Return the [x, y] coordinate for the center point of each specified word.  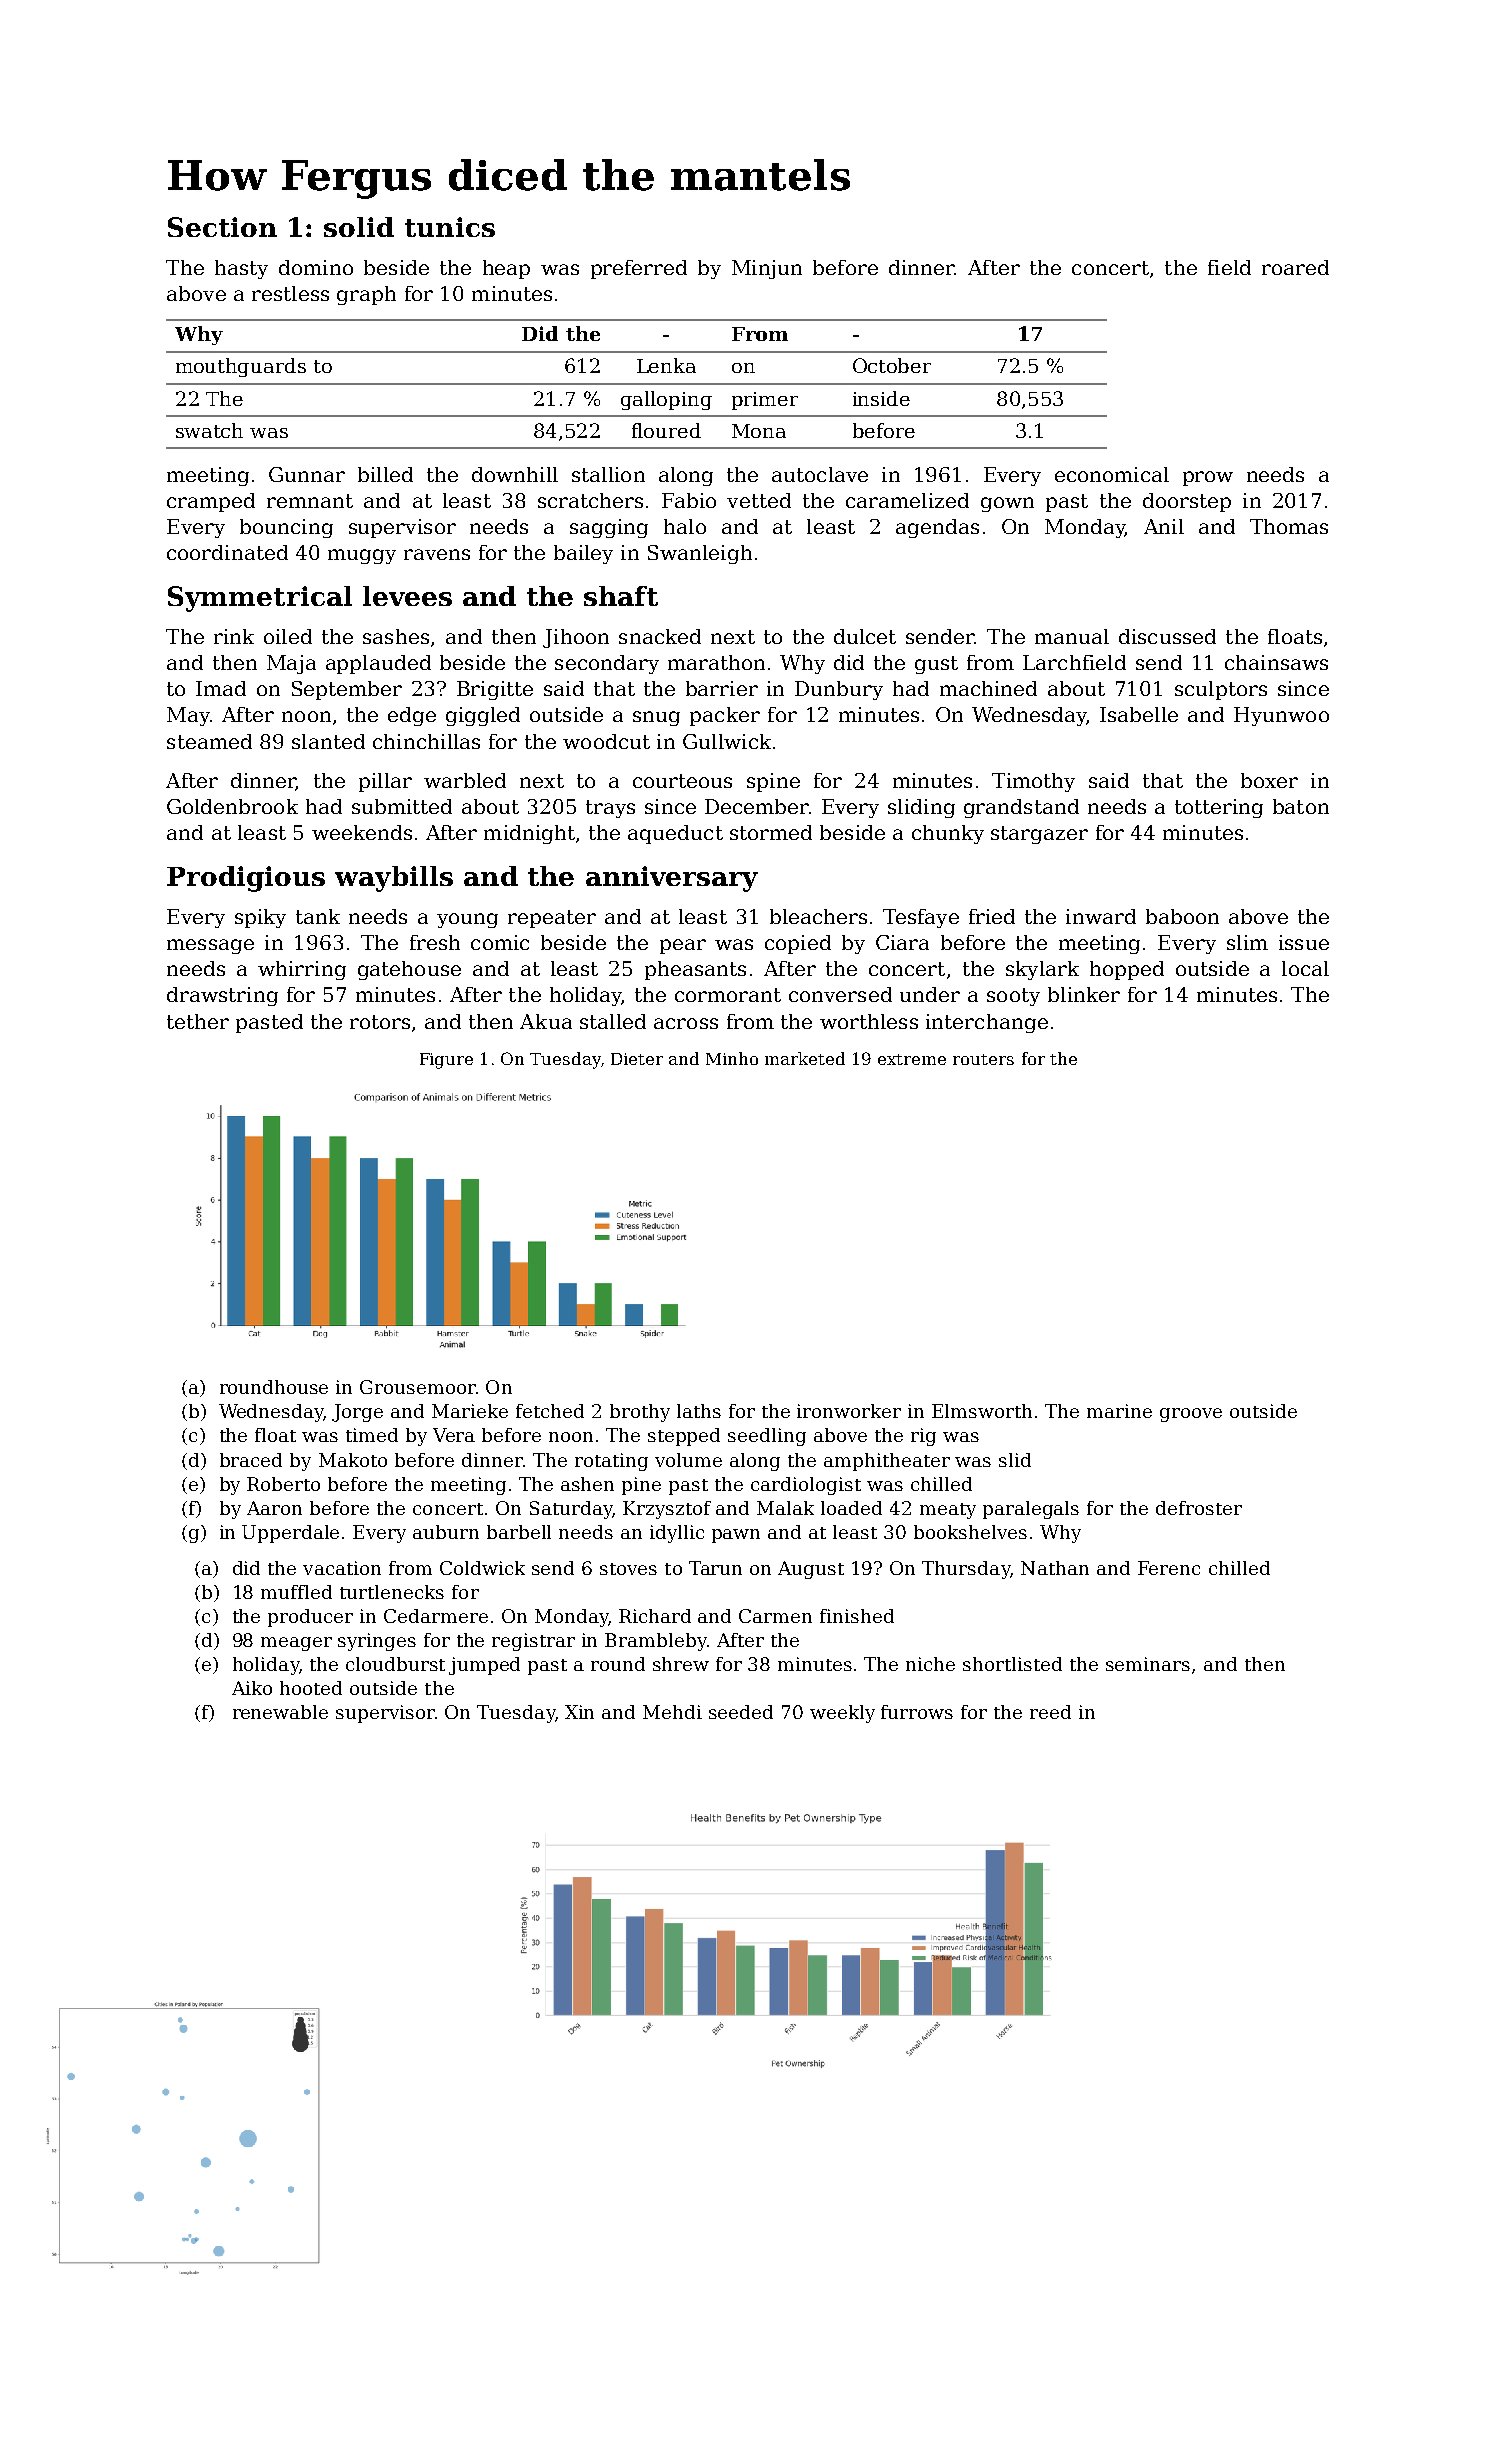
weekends [362, 832]
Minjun [767, 269]
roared [1295, 267]
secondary [607, 664]
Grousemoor [418, 1387]
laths [699, 1411]
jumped [484, 1666]
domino [316, 267]
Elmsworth [982, 1411]
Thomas [1289, 526]
